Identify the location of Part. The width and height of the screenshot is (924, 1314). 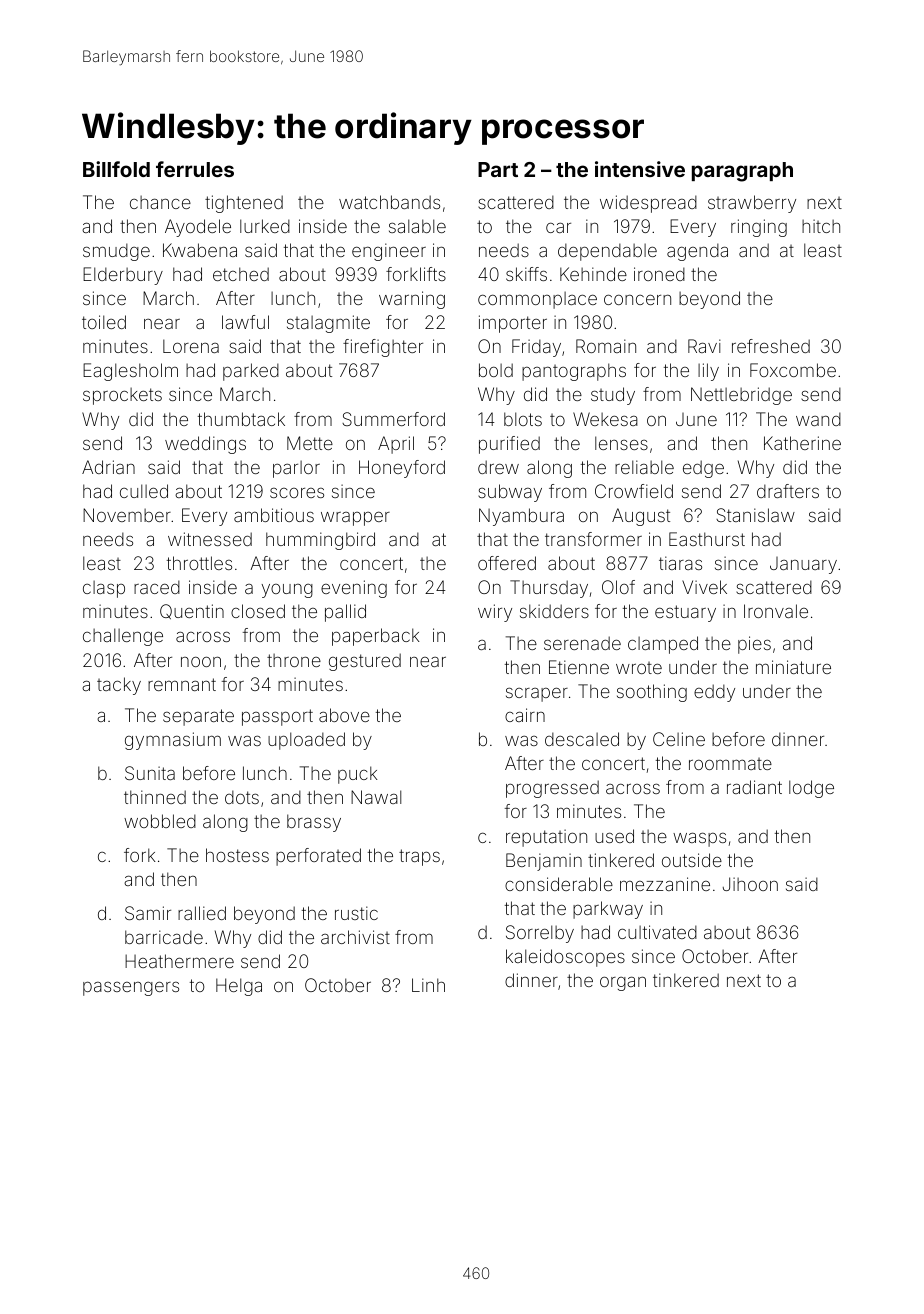
(498, 169).
